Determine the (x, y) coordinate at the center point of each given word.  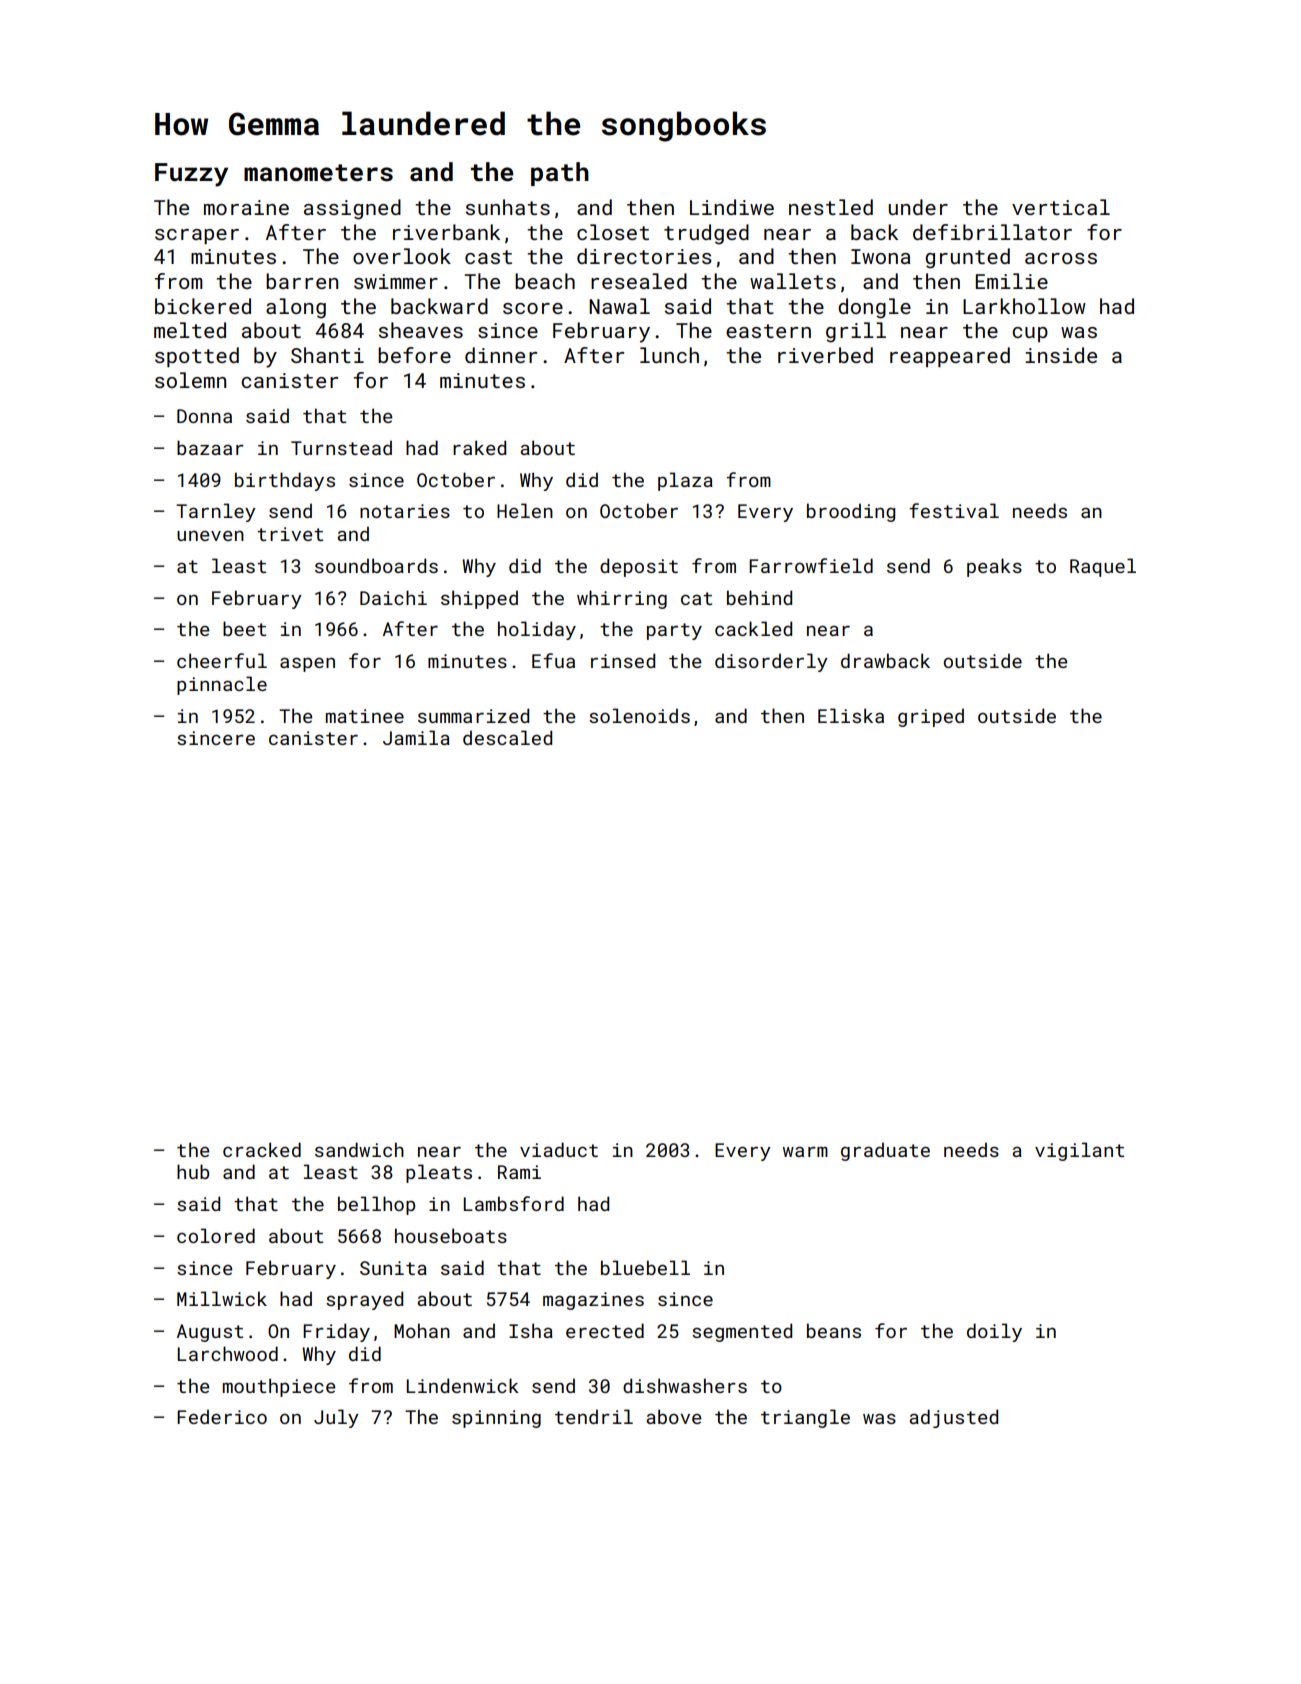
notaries (405, 511)
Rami (519, 1172)
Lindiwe (732, 207)
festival (954, 510)
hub (193, 1171)
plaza (685, 481)
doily (994, 1332)
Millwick (222, 1298)
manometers (318, 173)
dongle (874, 308)
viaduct (559, 1149)
